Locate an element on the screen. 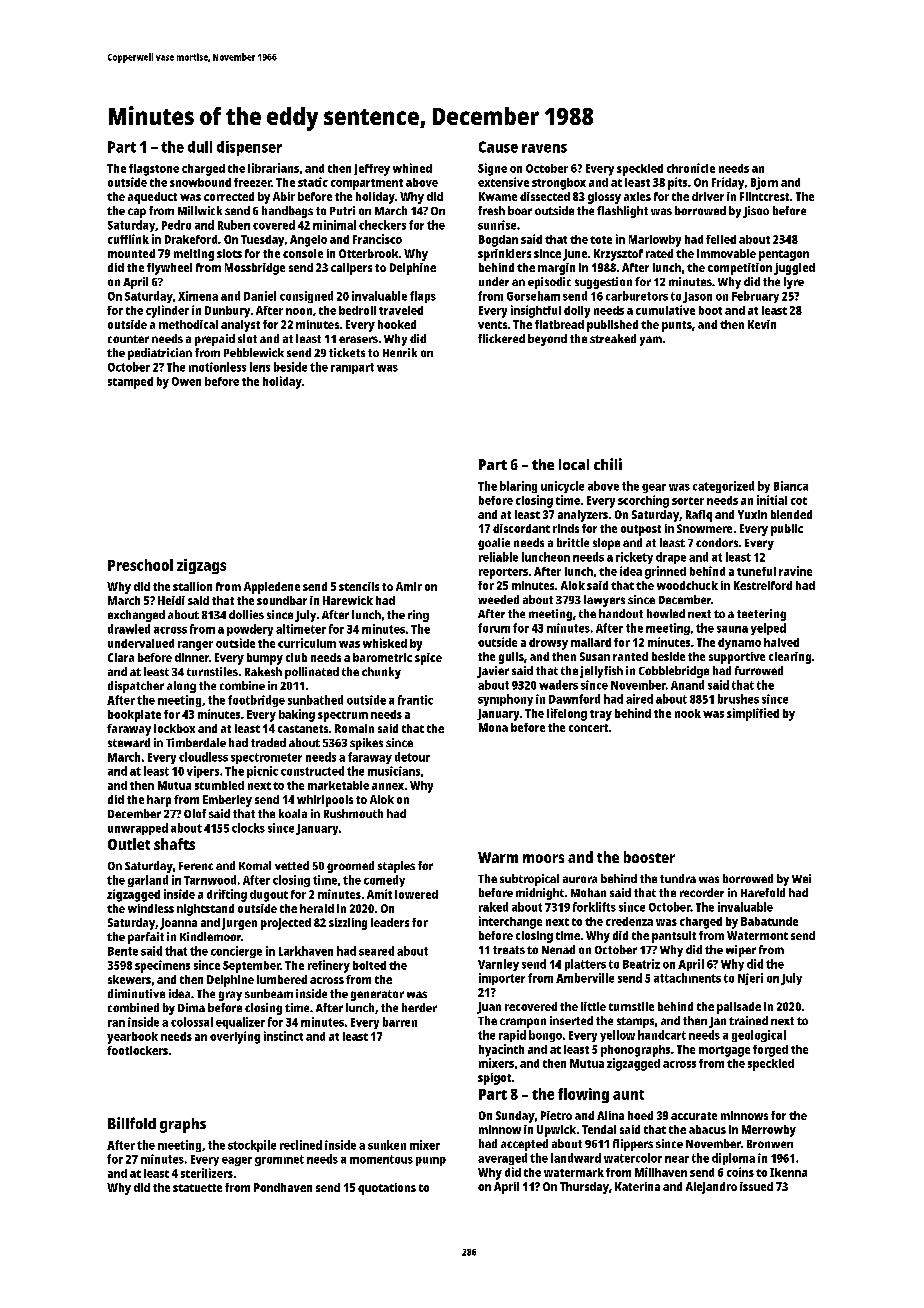 This screenshot has width=924, height=1308. Pebblewick is located at coordinates (254, 352).
